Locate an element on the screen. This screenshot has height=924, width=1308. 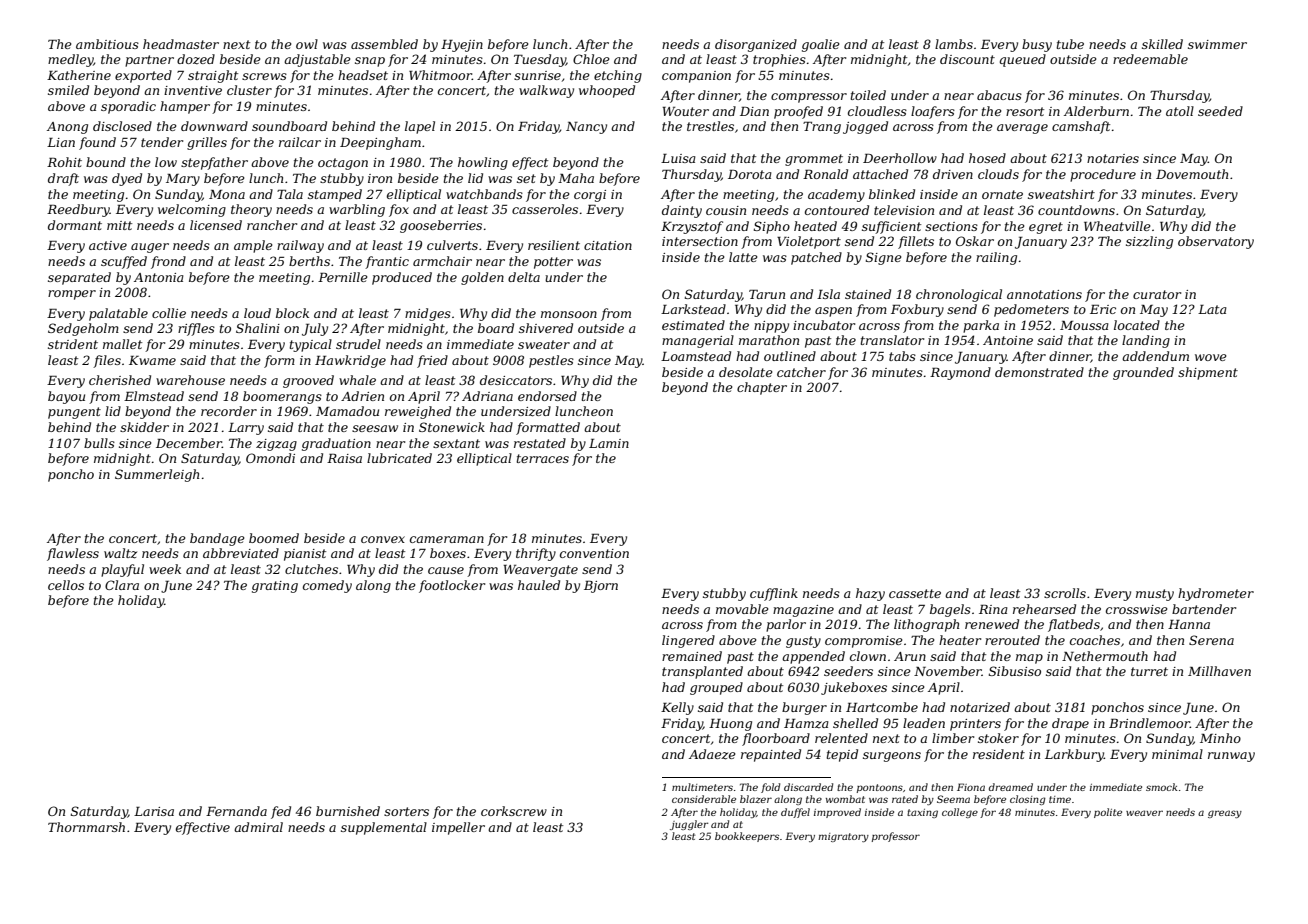
hydrometer is located at coordinates (1216, 594).
